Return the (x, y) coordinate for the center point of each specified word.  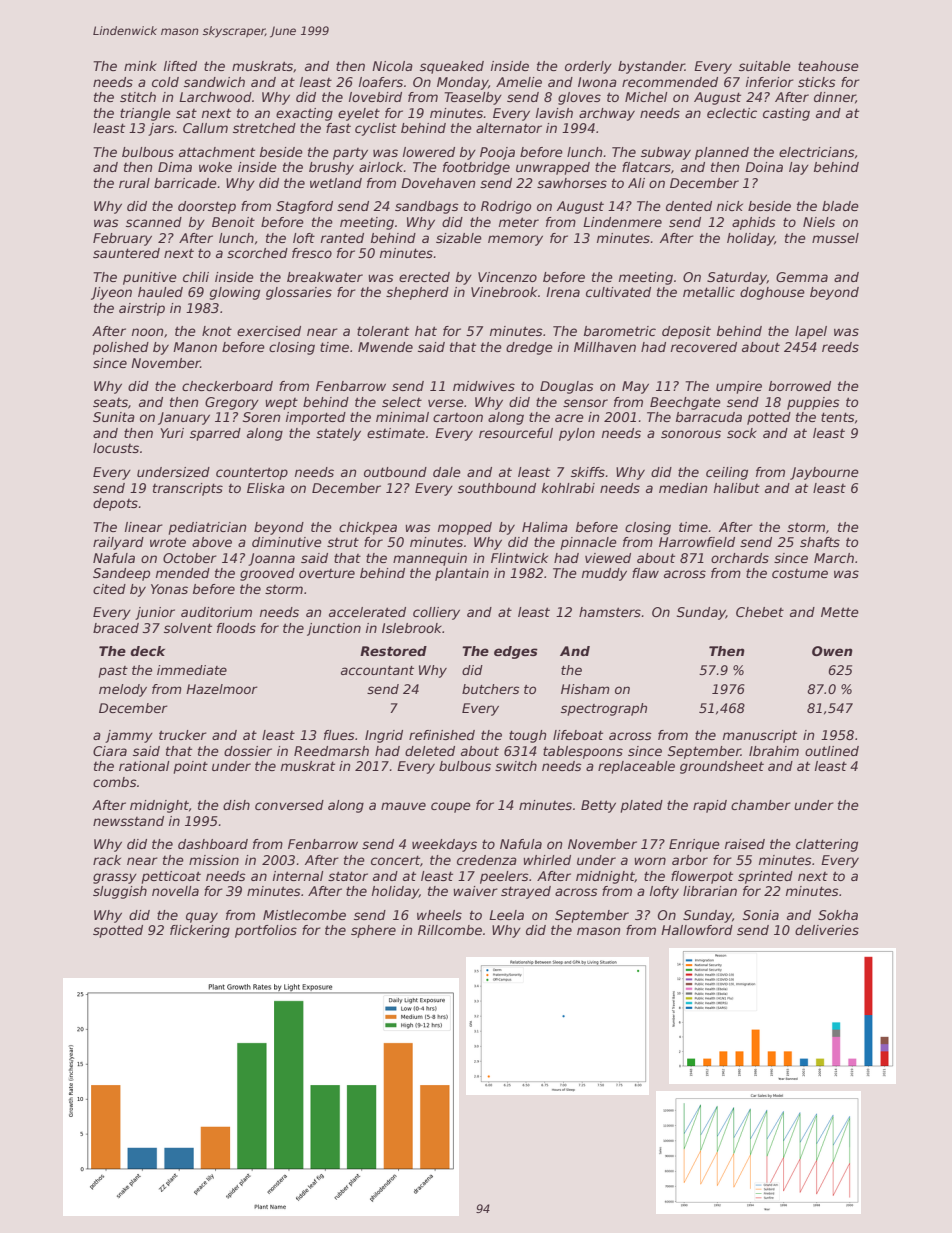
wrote (168, 542)
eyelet (359, 114)
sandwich (214, 82)
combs (115, 782)
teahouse (828, 66)
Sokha (838, 915)
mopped (465, 528)
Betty (598, 806)
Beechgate (685, 403)
